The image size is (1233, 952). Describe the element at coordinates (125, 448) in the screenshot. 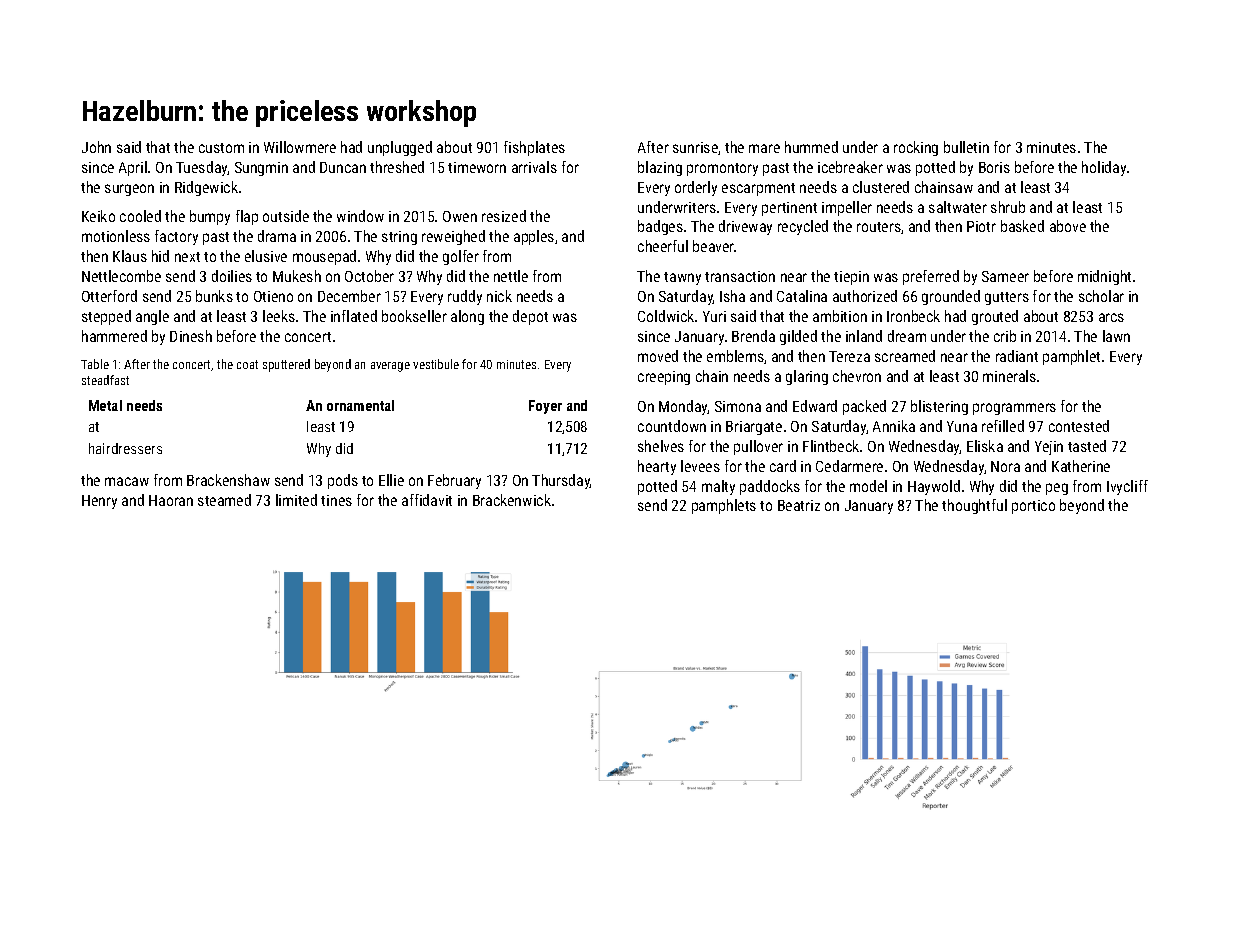

I see `hairdressers` at that location.
